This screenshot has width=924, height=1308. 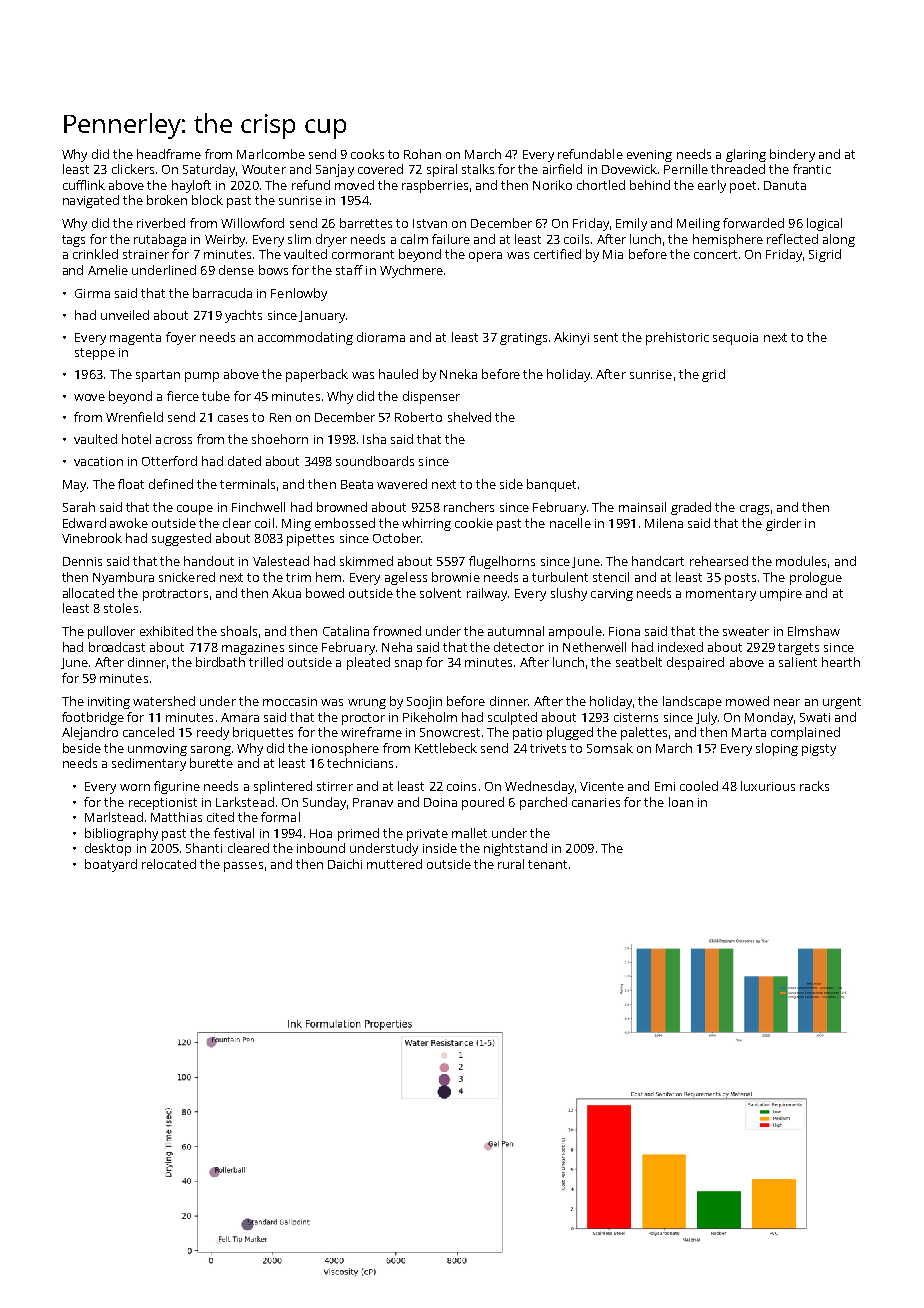 I want to click on evening, so click(x=649, y=156).
